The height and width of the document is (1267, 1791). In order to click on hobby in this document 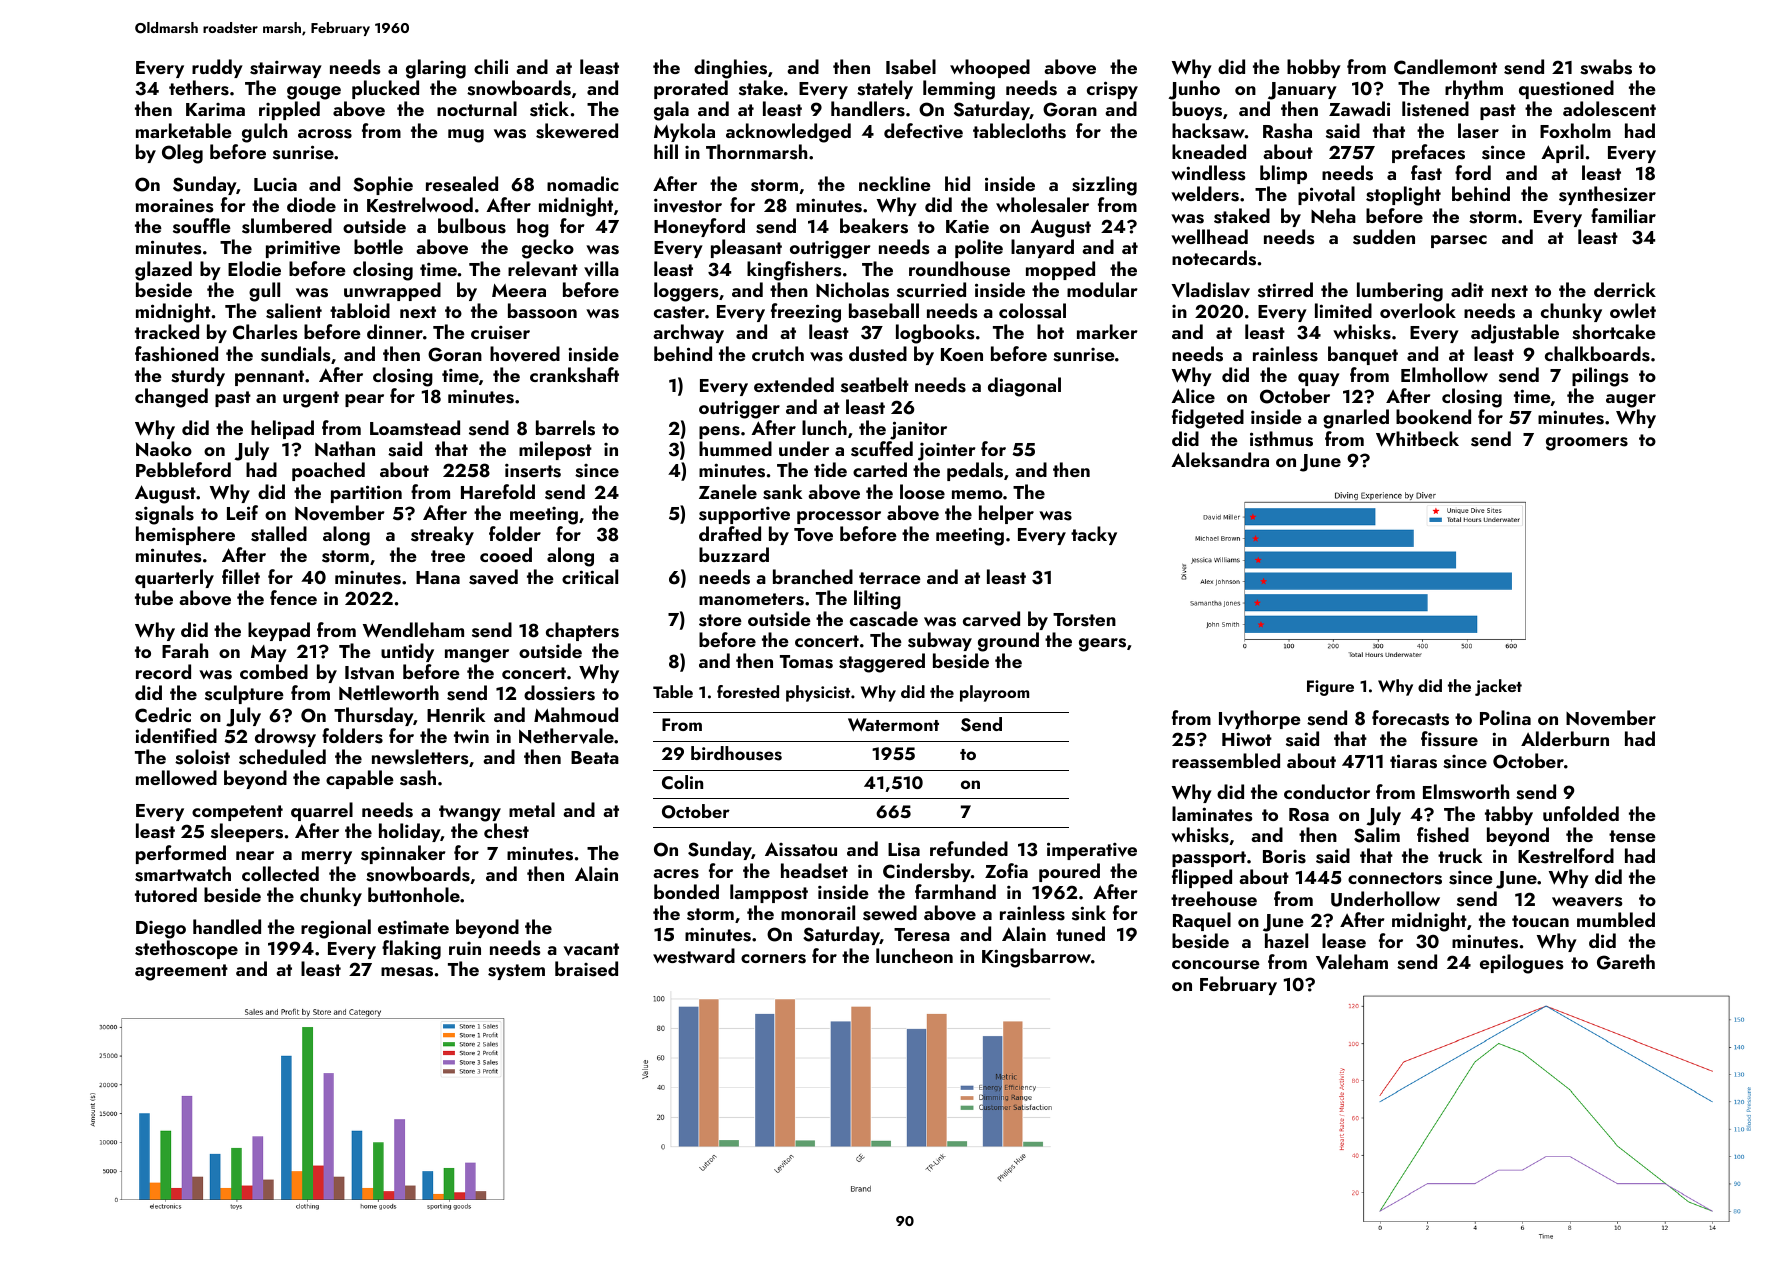, I will do `click(1314, 68)`.
